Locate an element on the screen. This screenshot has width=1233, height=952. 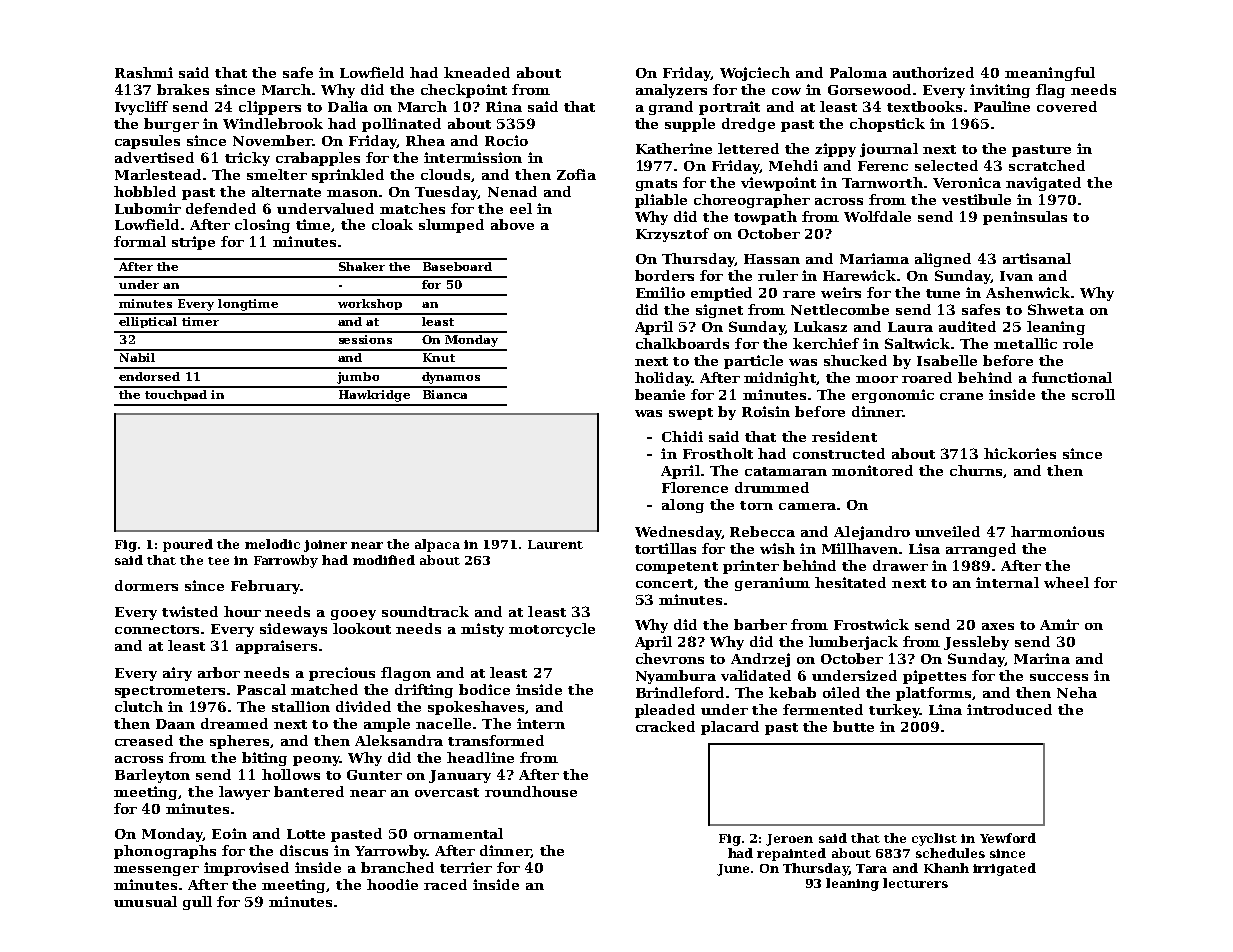
spheres is located at coordinates (240, 742).
